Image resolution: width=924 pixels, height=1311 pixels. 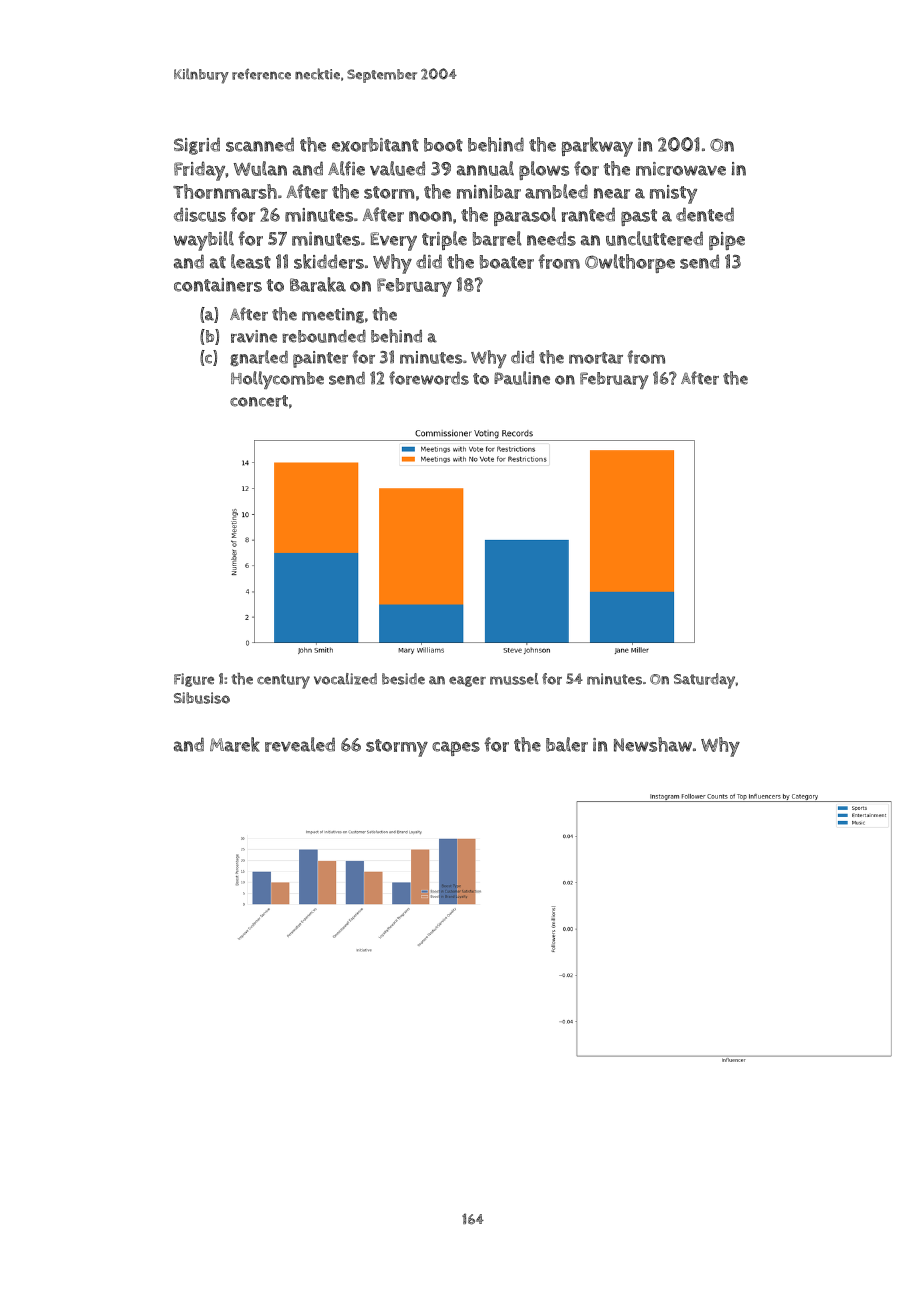 I want to click on pipe, so click(x=727, y=241).
